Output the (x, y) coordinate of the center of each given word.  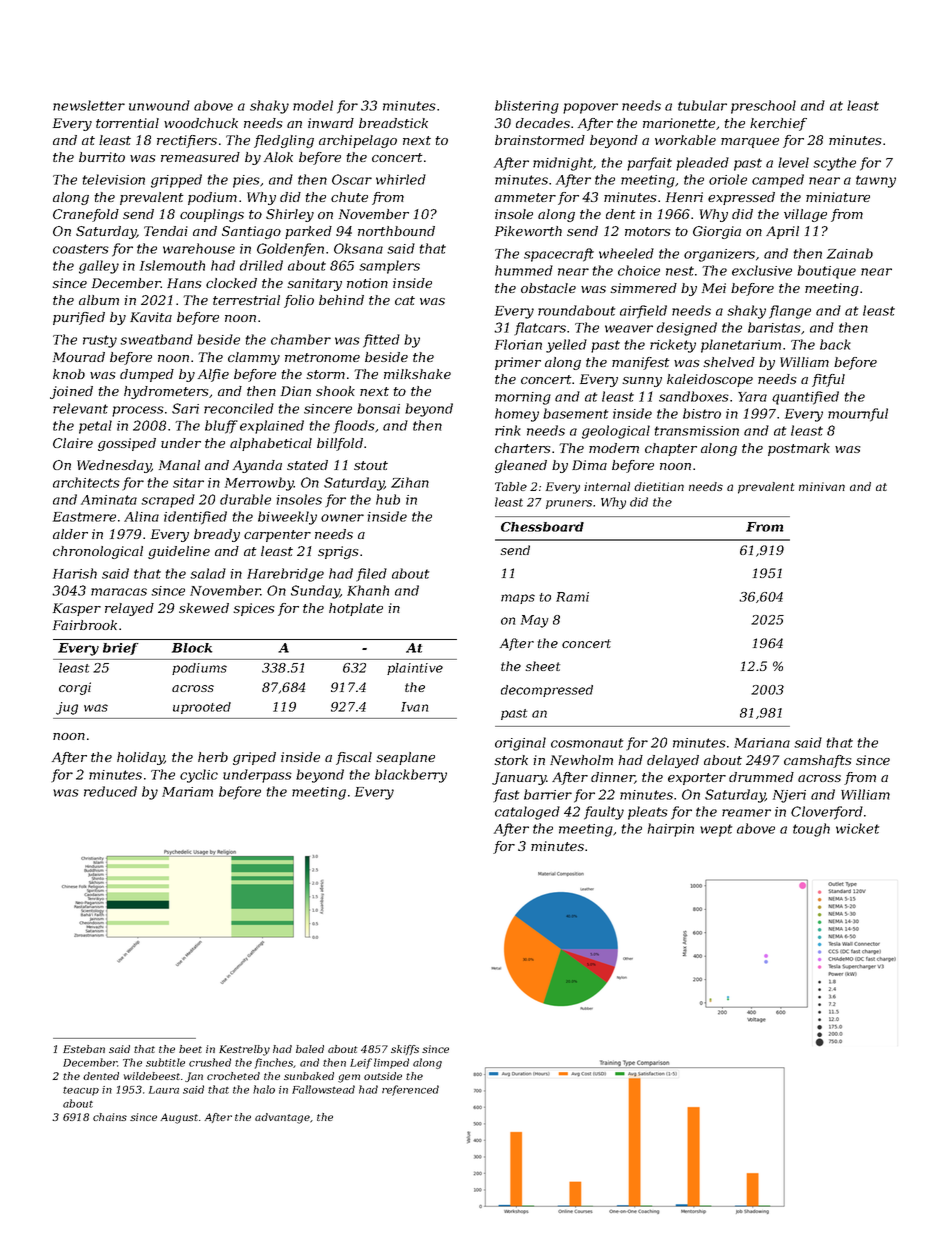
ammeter (525, 197)
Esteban (84, 1049)
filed (371, 575)
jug (67, 708)
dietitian (659, 486)
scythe (834, 164)
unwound (159, 105)
